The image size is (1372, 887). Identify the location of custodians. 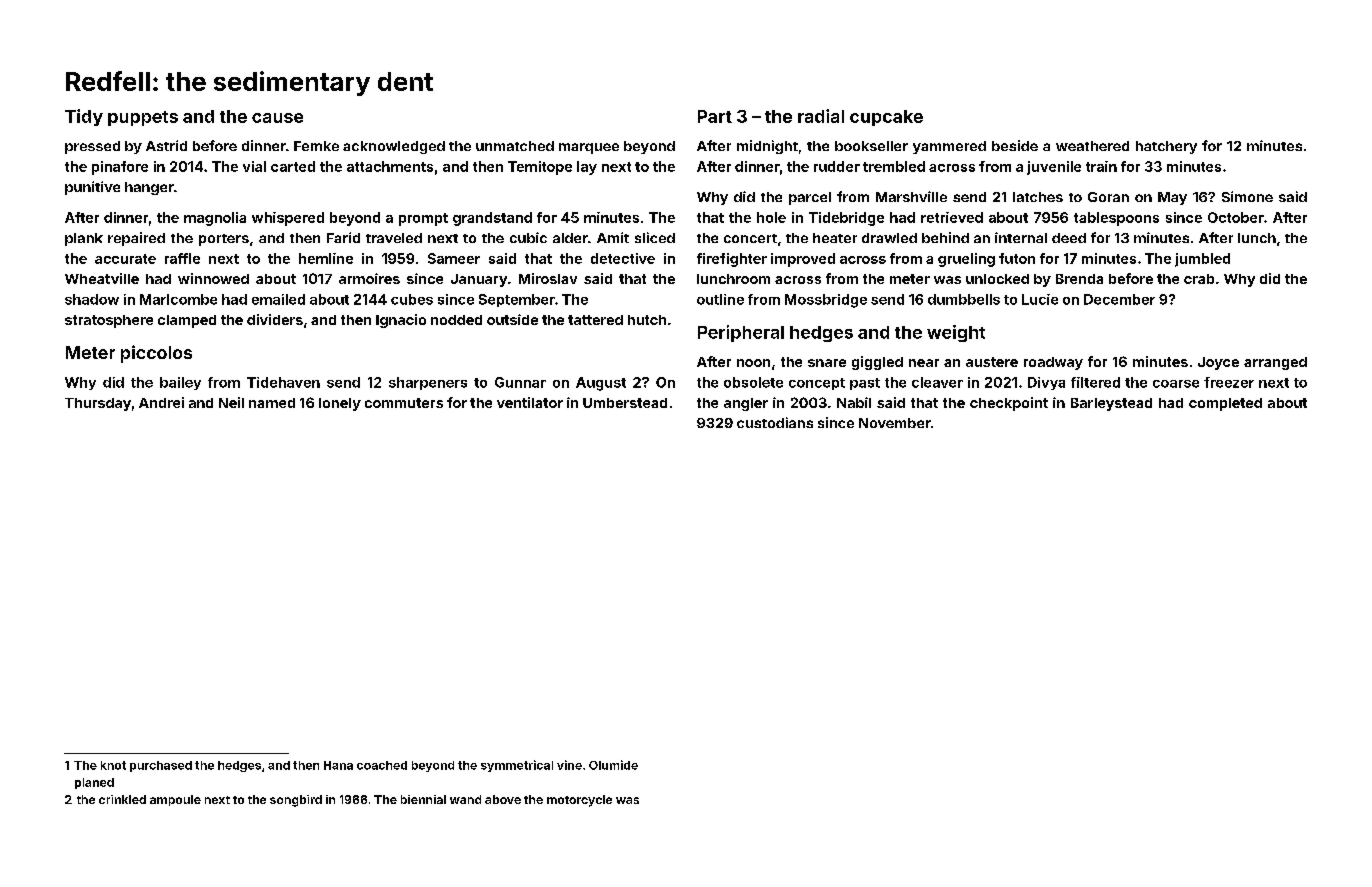
(775, 422).
